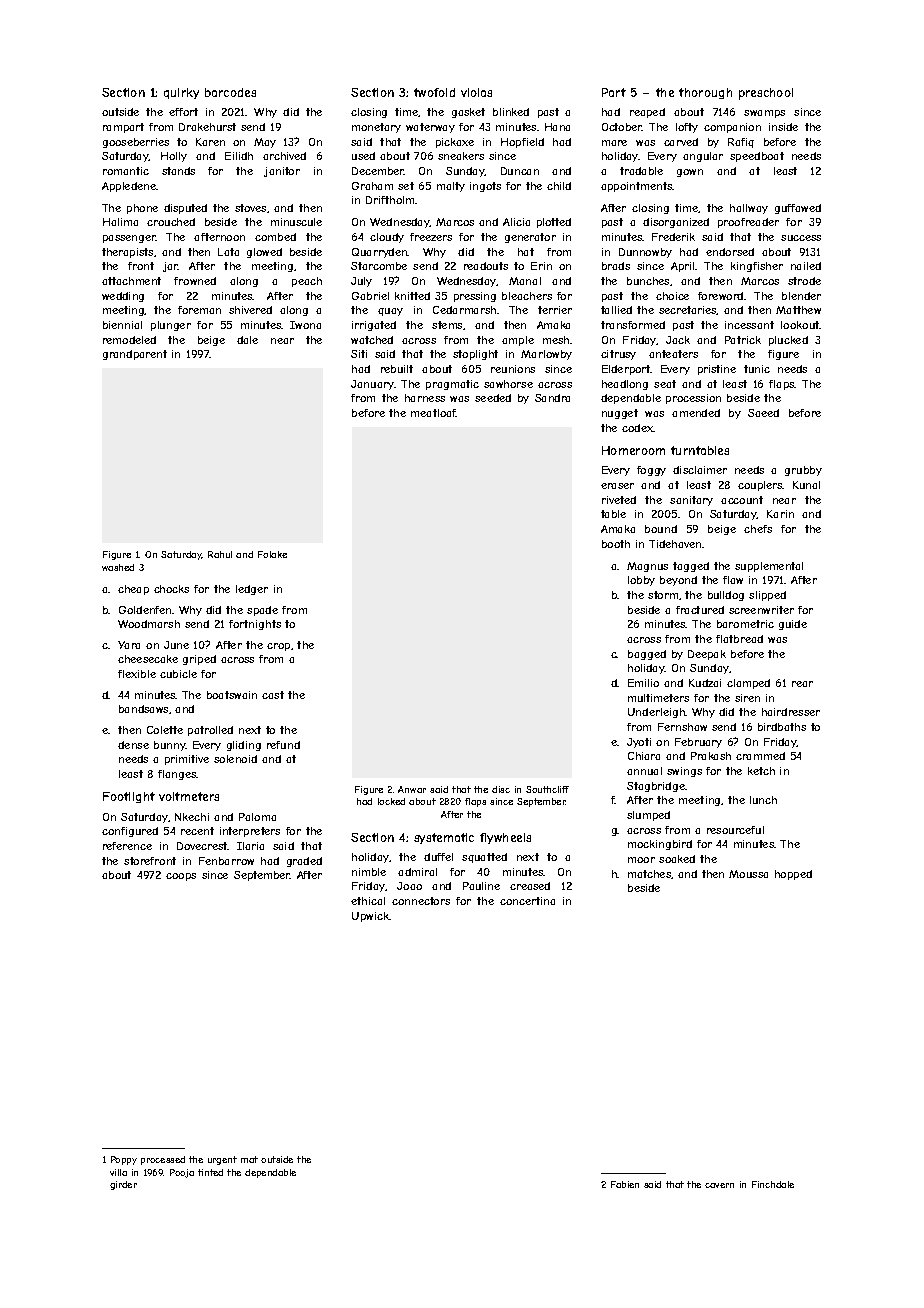 This page has width=924, height=1308. Describe the element at coordinates (735, 830) in the page. I see `resourceful` at that location.
